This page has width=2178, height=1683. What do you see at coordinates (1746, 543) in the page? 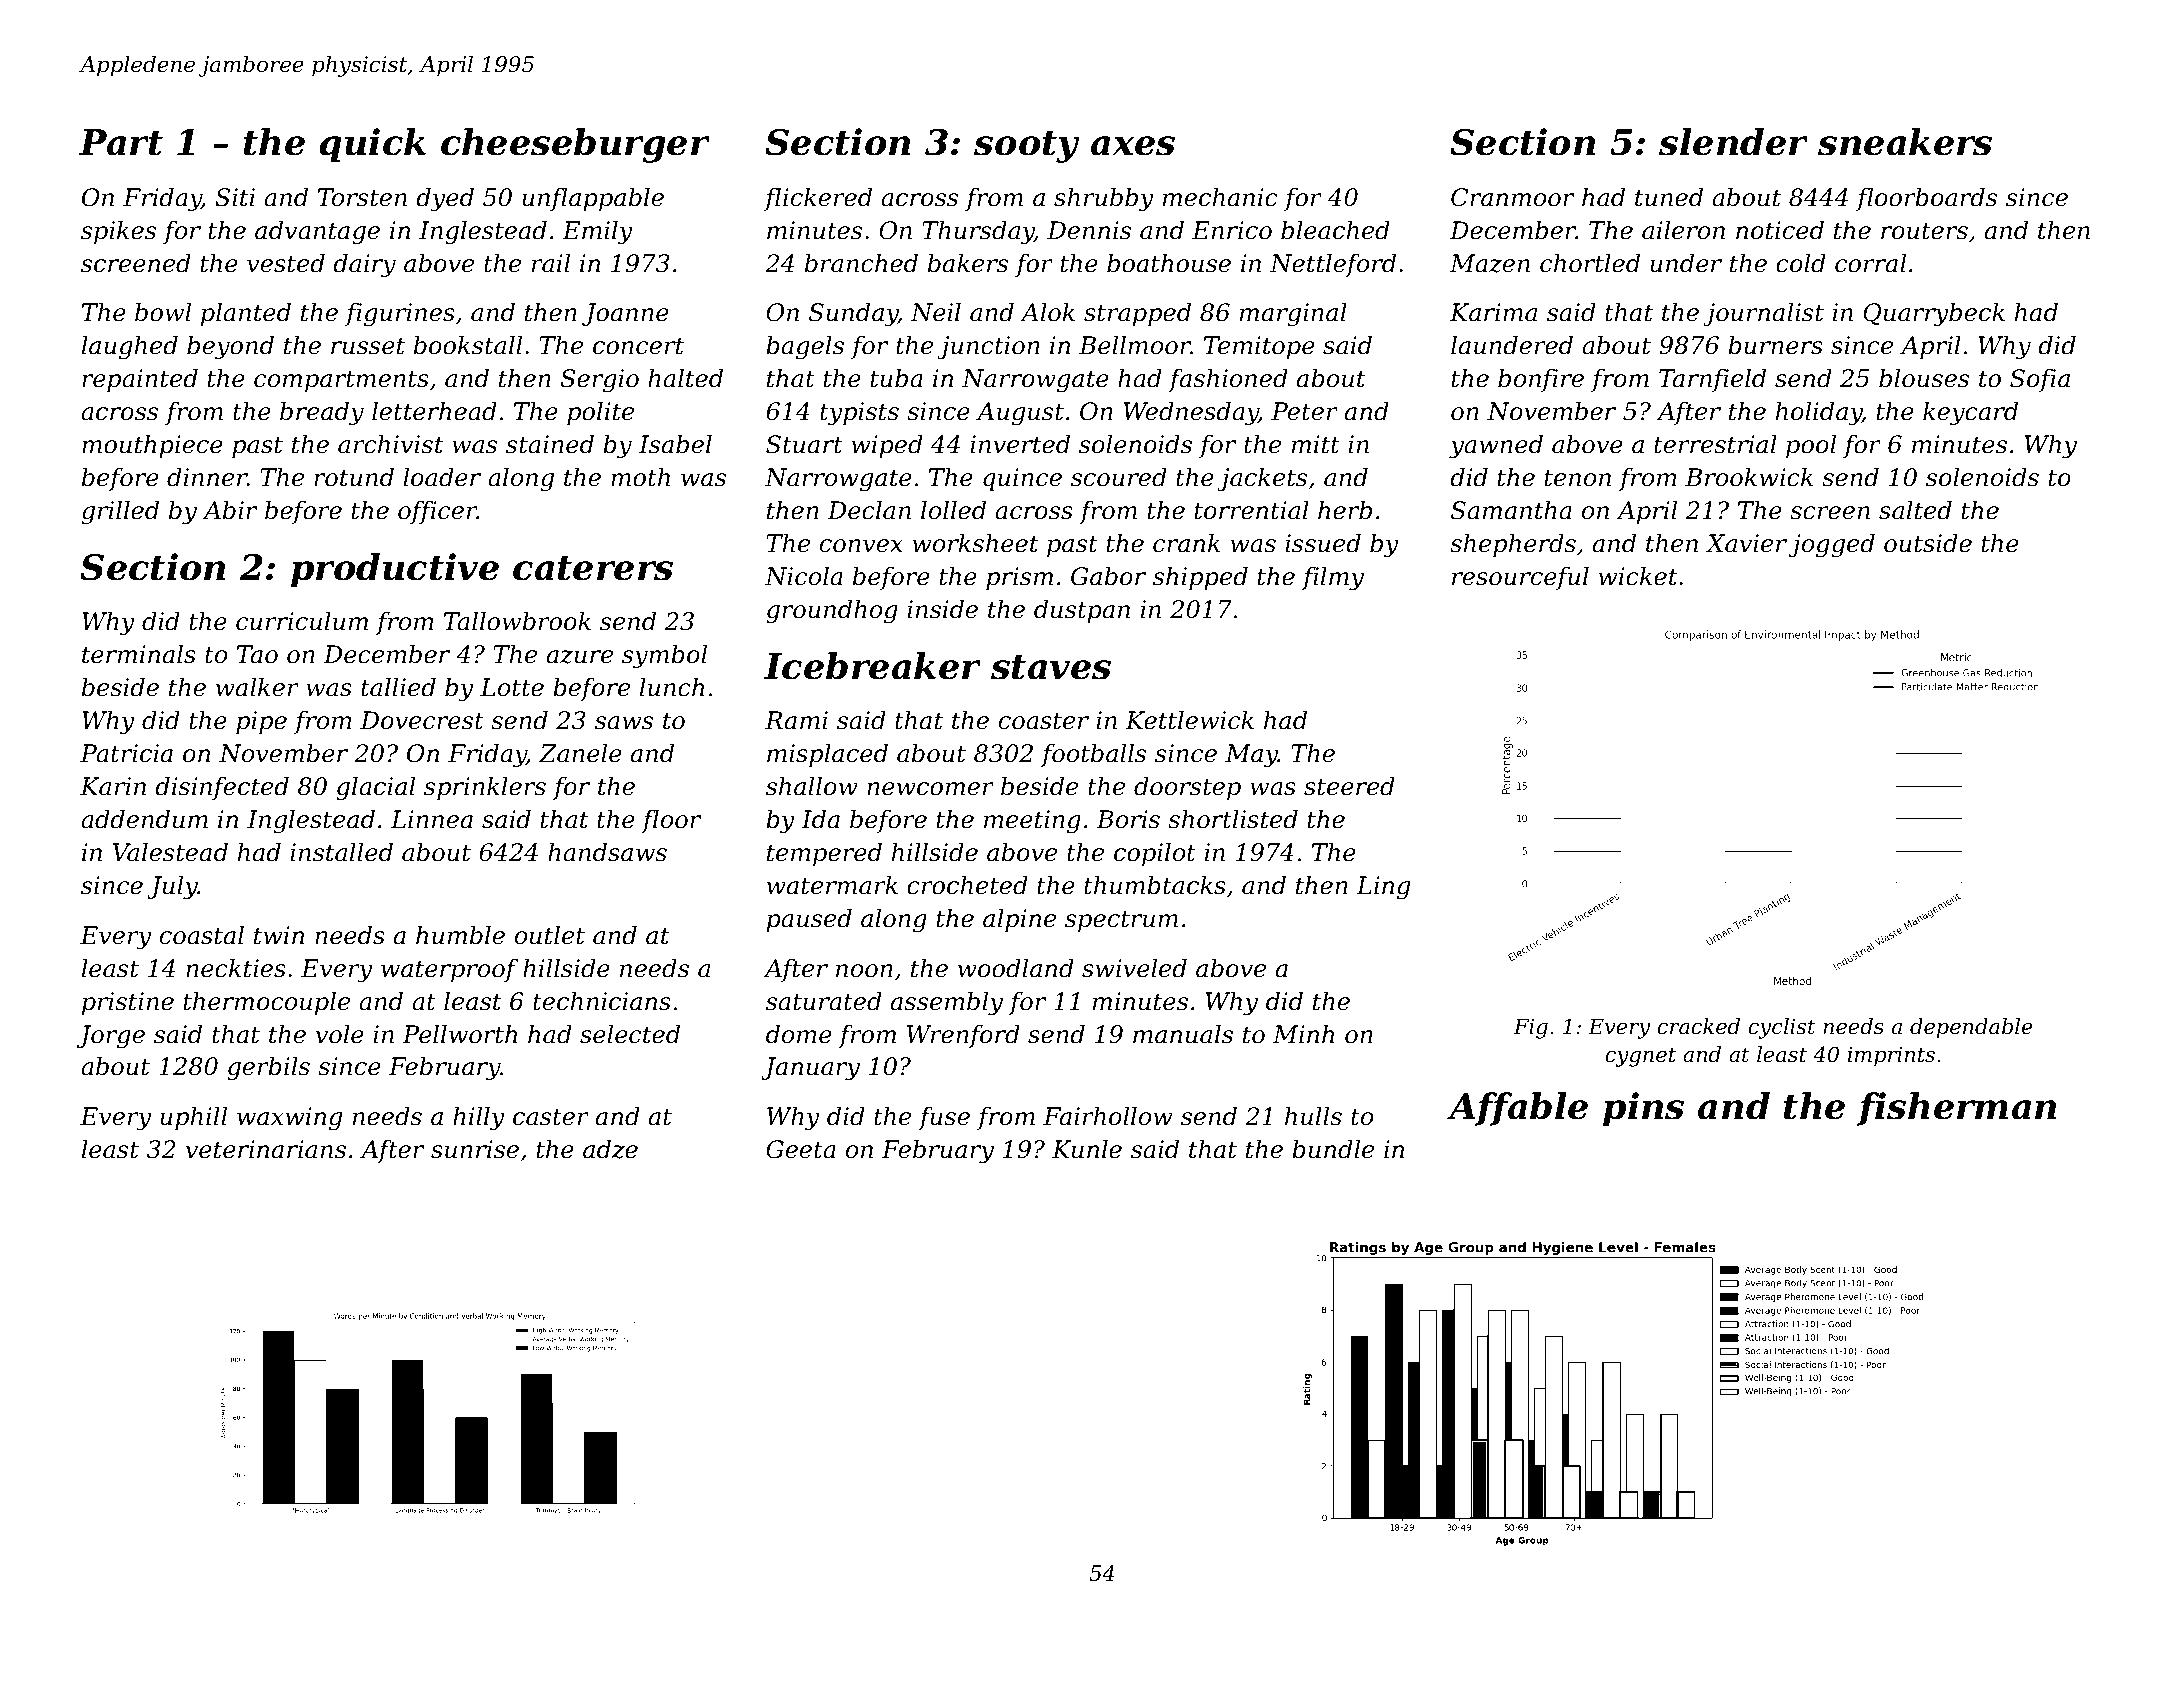
I see `Xavier` at bounding box center [1746, 543].
